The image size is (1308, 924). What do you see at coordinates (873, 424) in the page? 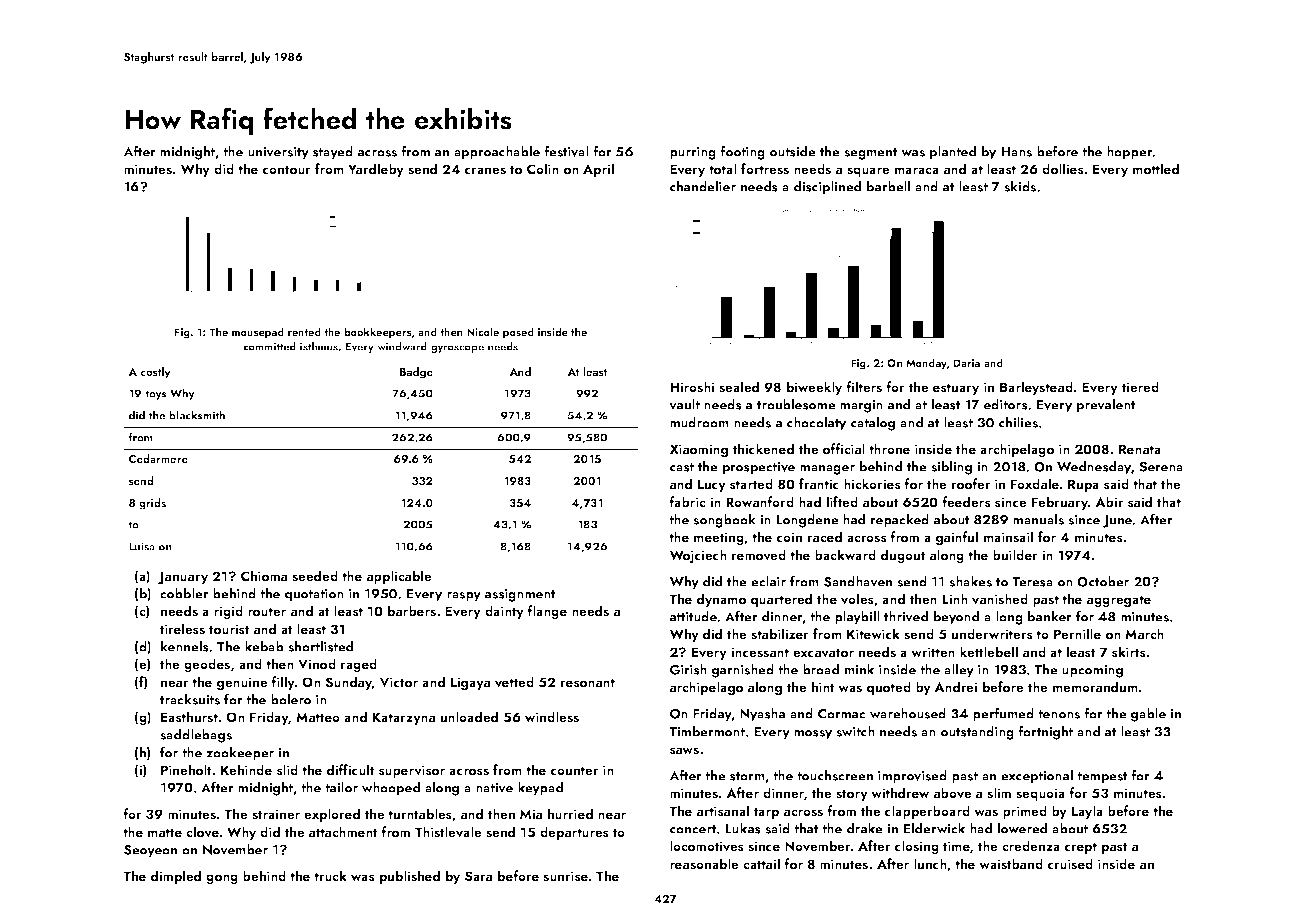
I see `catalog` at bounding box center [873, 424].
